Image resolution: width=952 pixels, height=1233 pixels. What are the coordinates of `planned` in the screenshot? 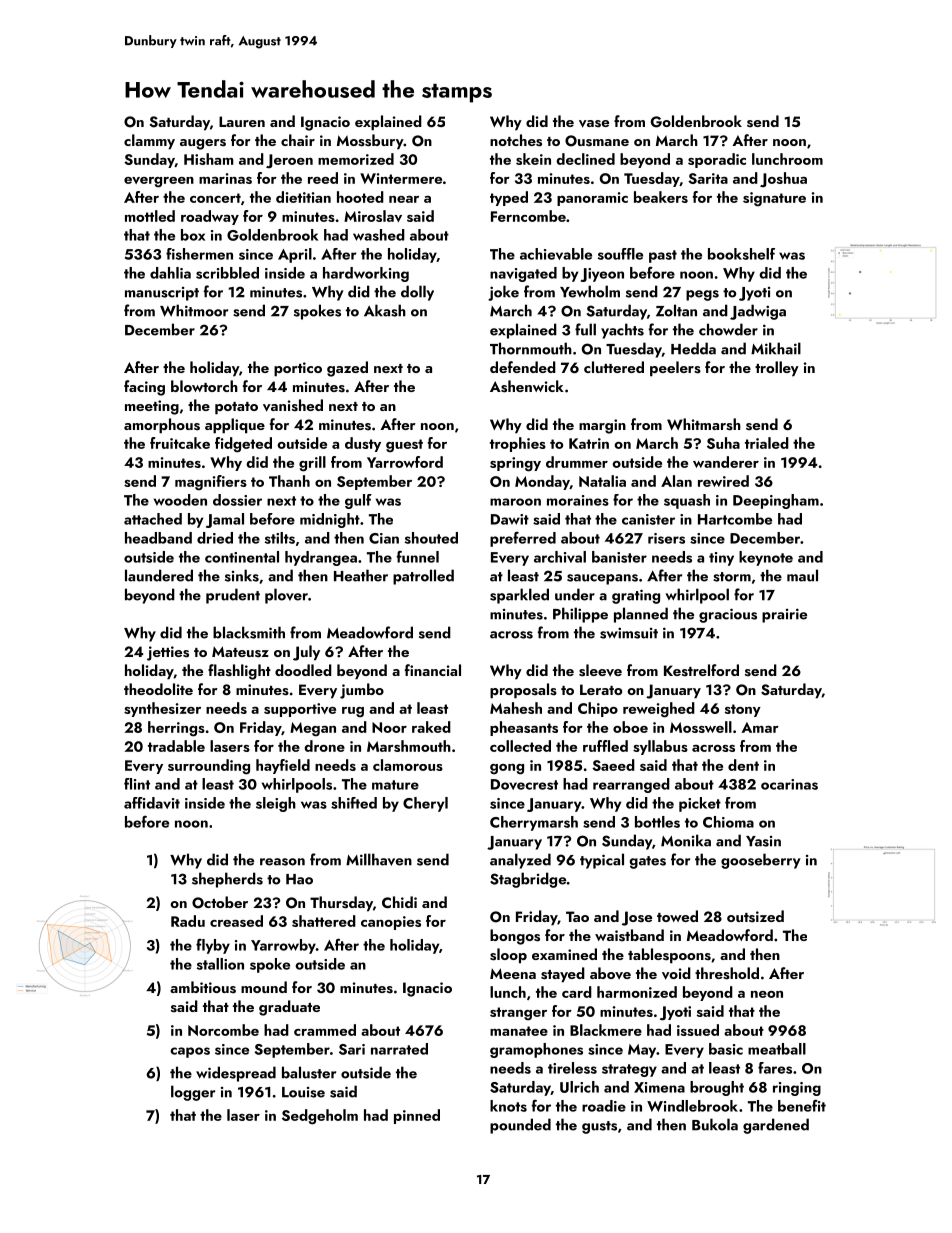 It's located at (641, 615).
